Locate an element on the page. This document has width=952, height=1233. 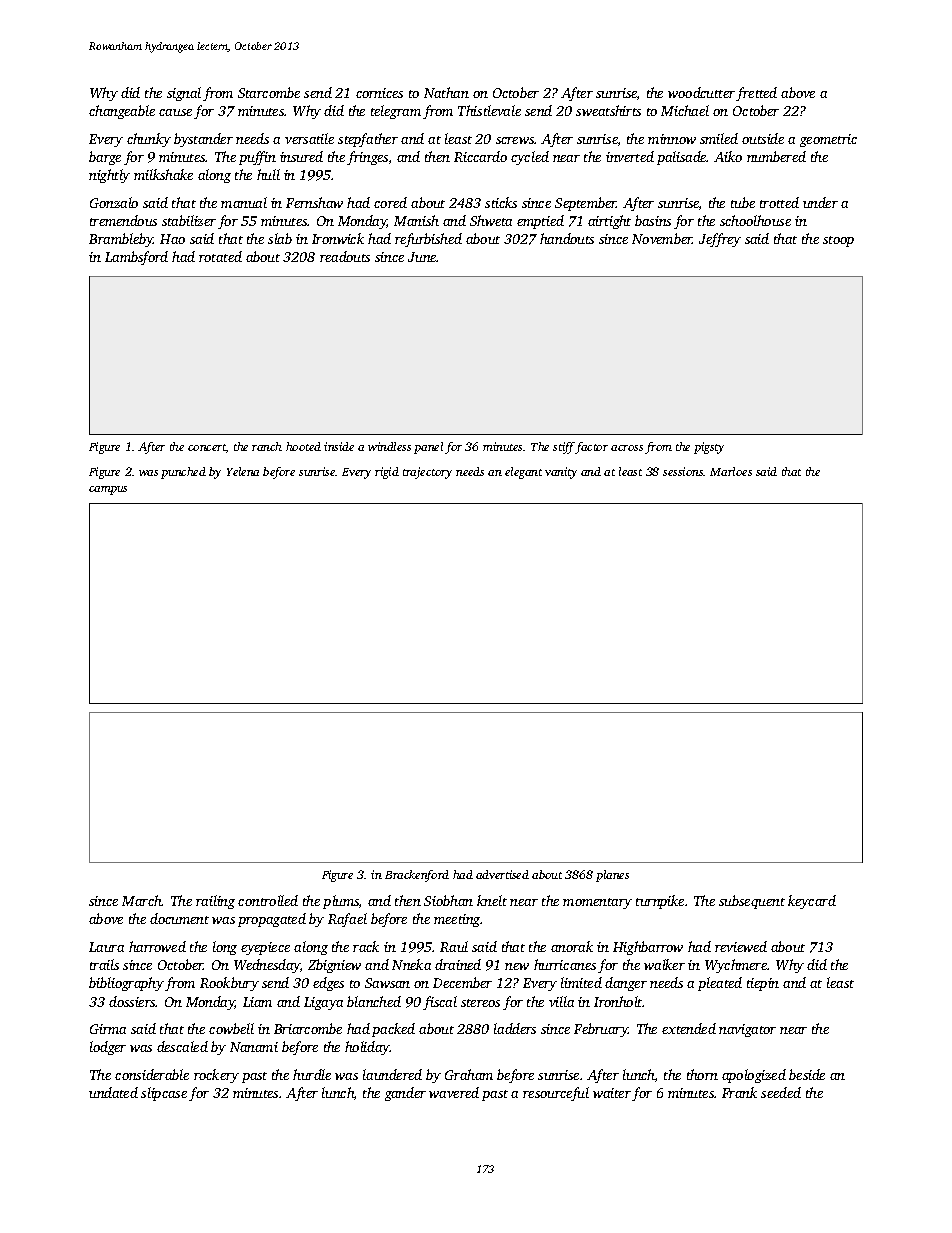
keycard is located at coordinates (812, 902).
